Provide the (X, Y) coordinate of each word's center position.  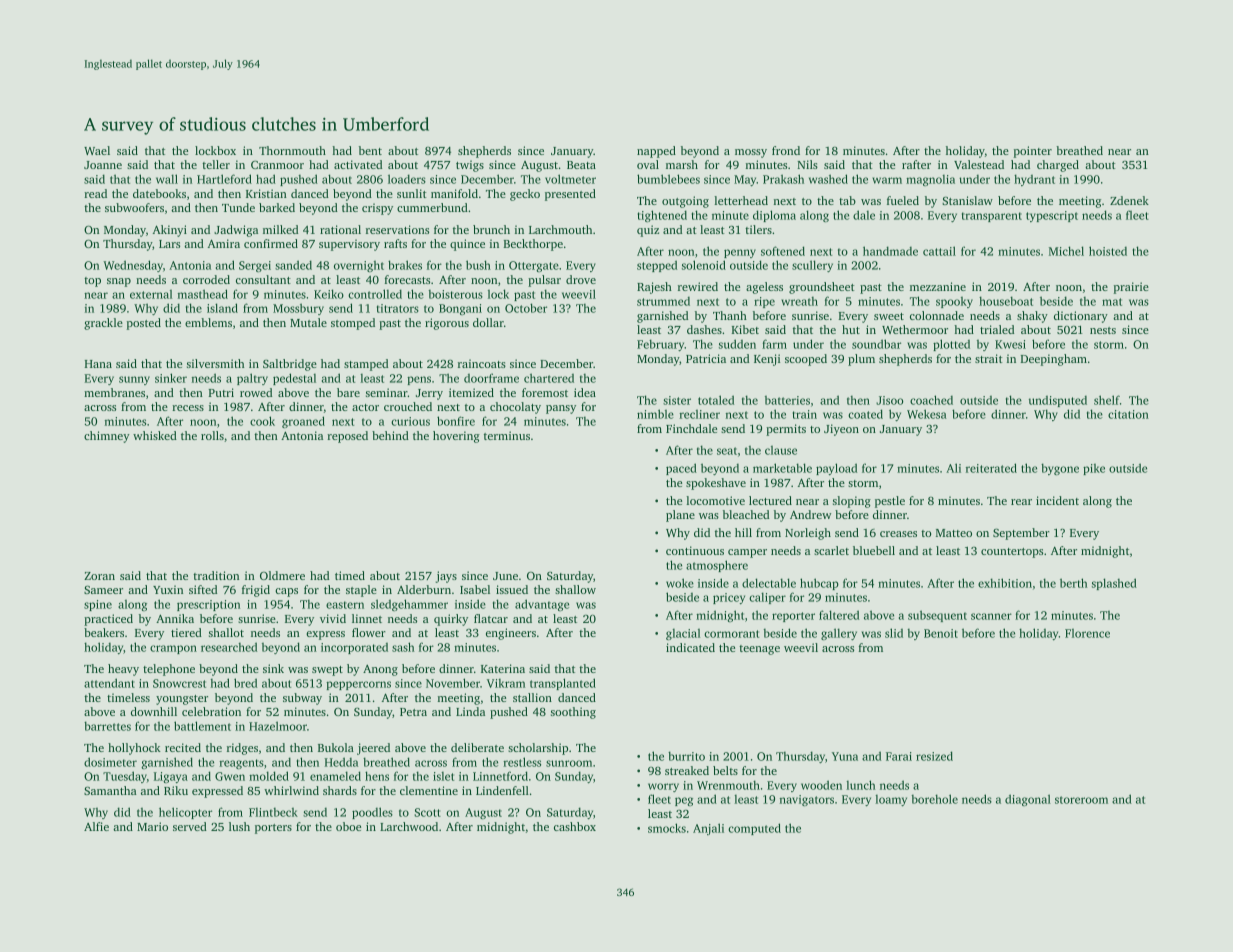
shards (340, 790)
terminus (507, 435)
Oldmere (282, 575)
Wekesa (927, 414)
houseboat (1006, 301)
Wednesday (133, 266)
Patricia (706, 358)
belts (725, 770)
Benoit (941, 633)
